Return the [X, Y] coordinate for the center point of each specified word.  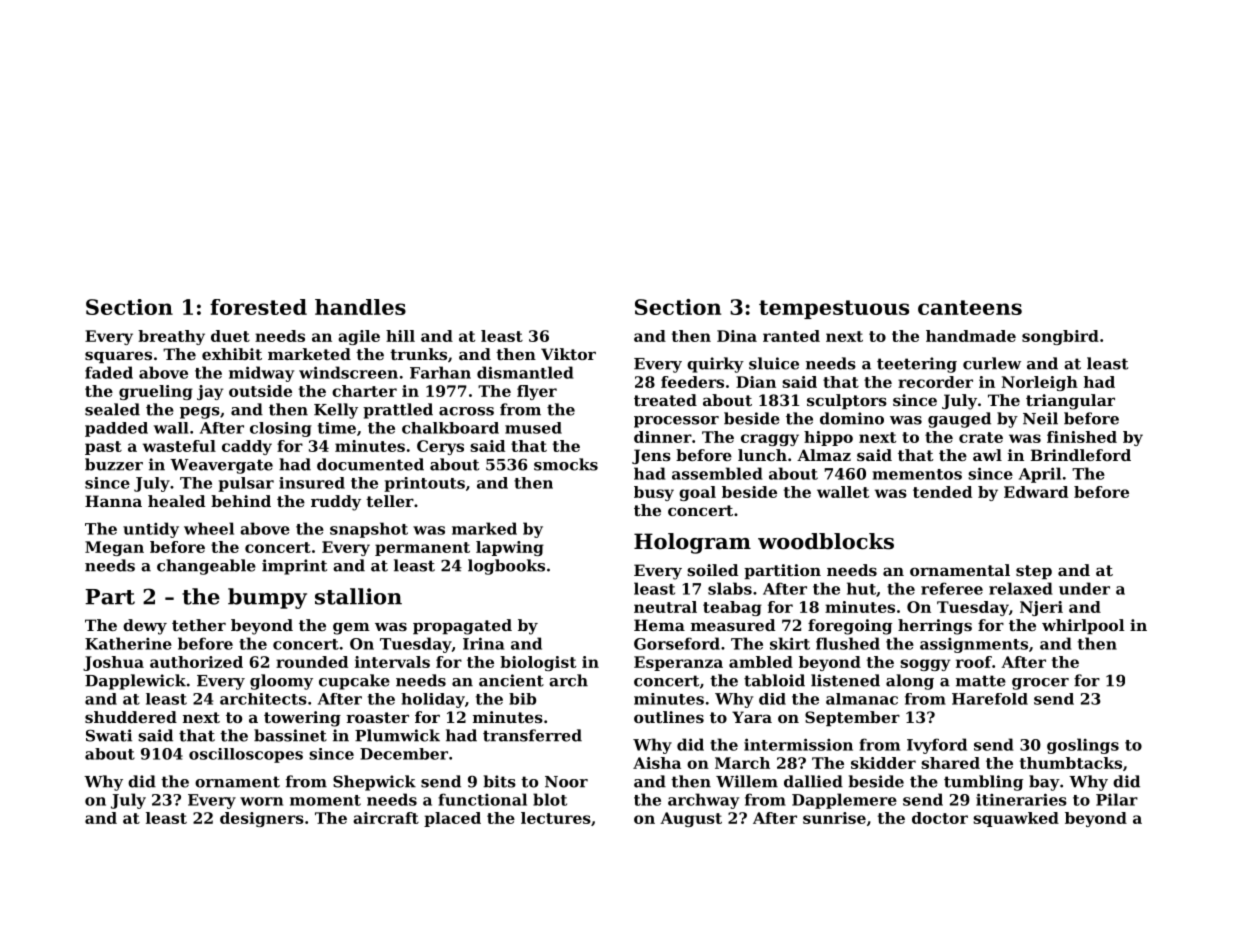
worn [261, 801]
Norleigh [1040, 383]
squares [118, 357]
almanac [862, 699]
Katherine [128, 643]
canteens [970, 307]
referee [952, 588]
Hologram [692, 543]
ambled [761, 662]
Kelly [336, 411]
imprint [294, 567]
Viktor [568, 354]
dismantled [525, 372]
